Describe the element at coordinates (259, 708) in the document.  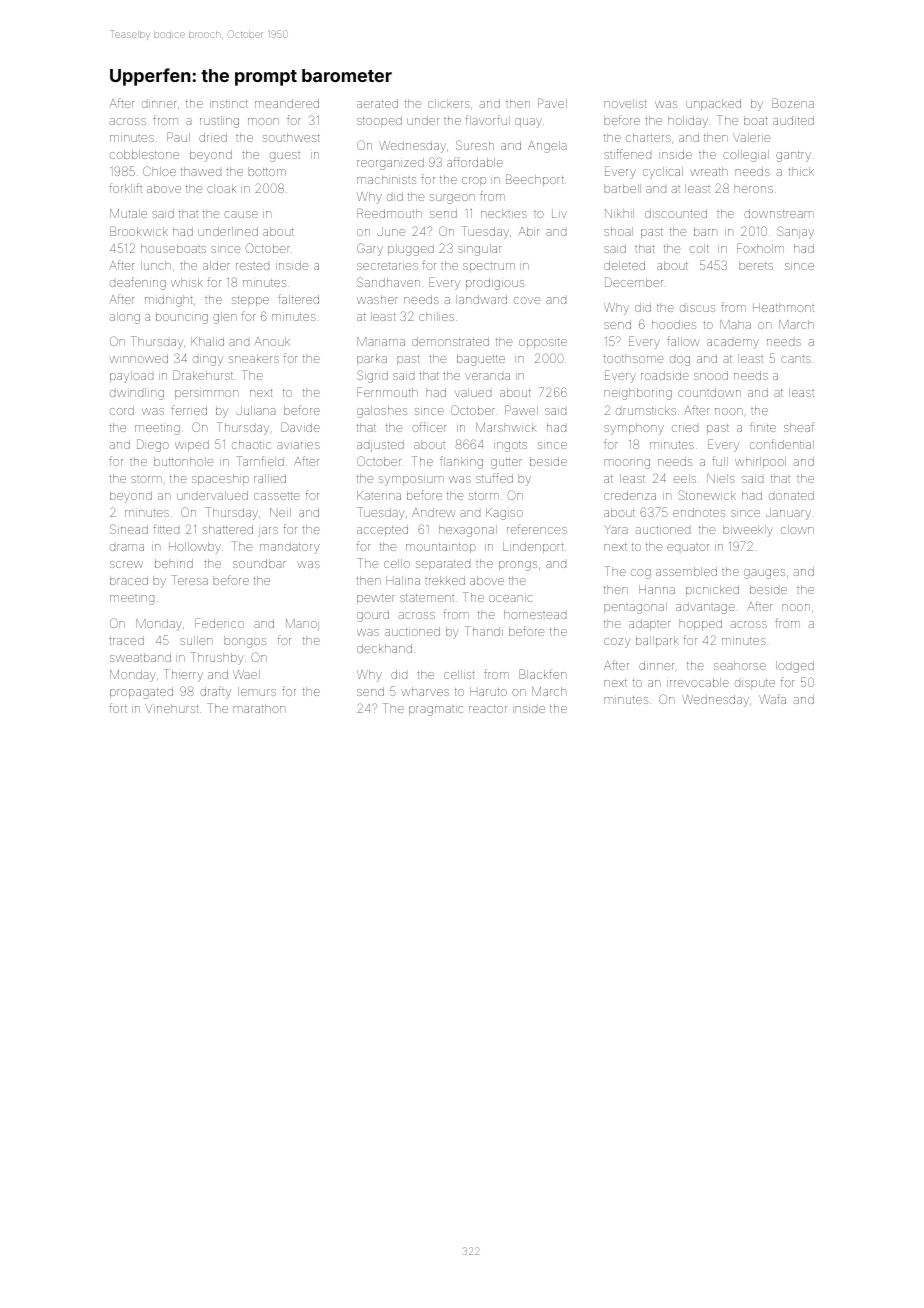
I see `marathon` at that location.
